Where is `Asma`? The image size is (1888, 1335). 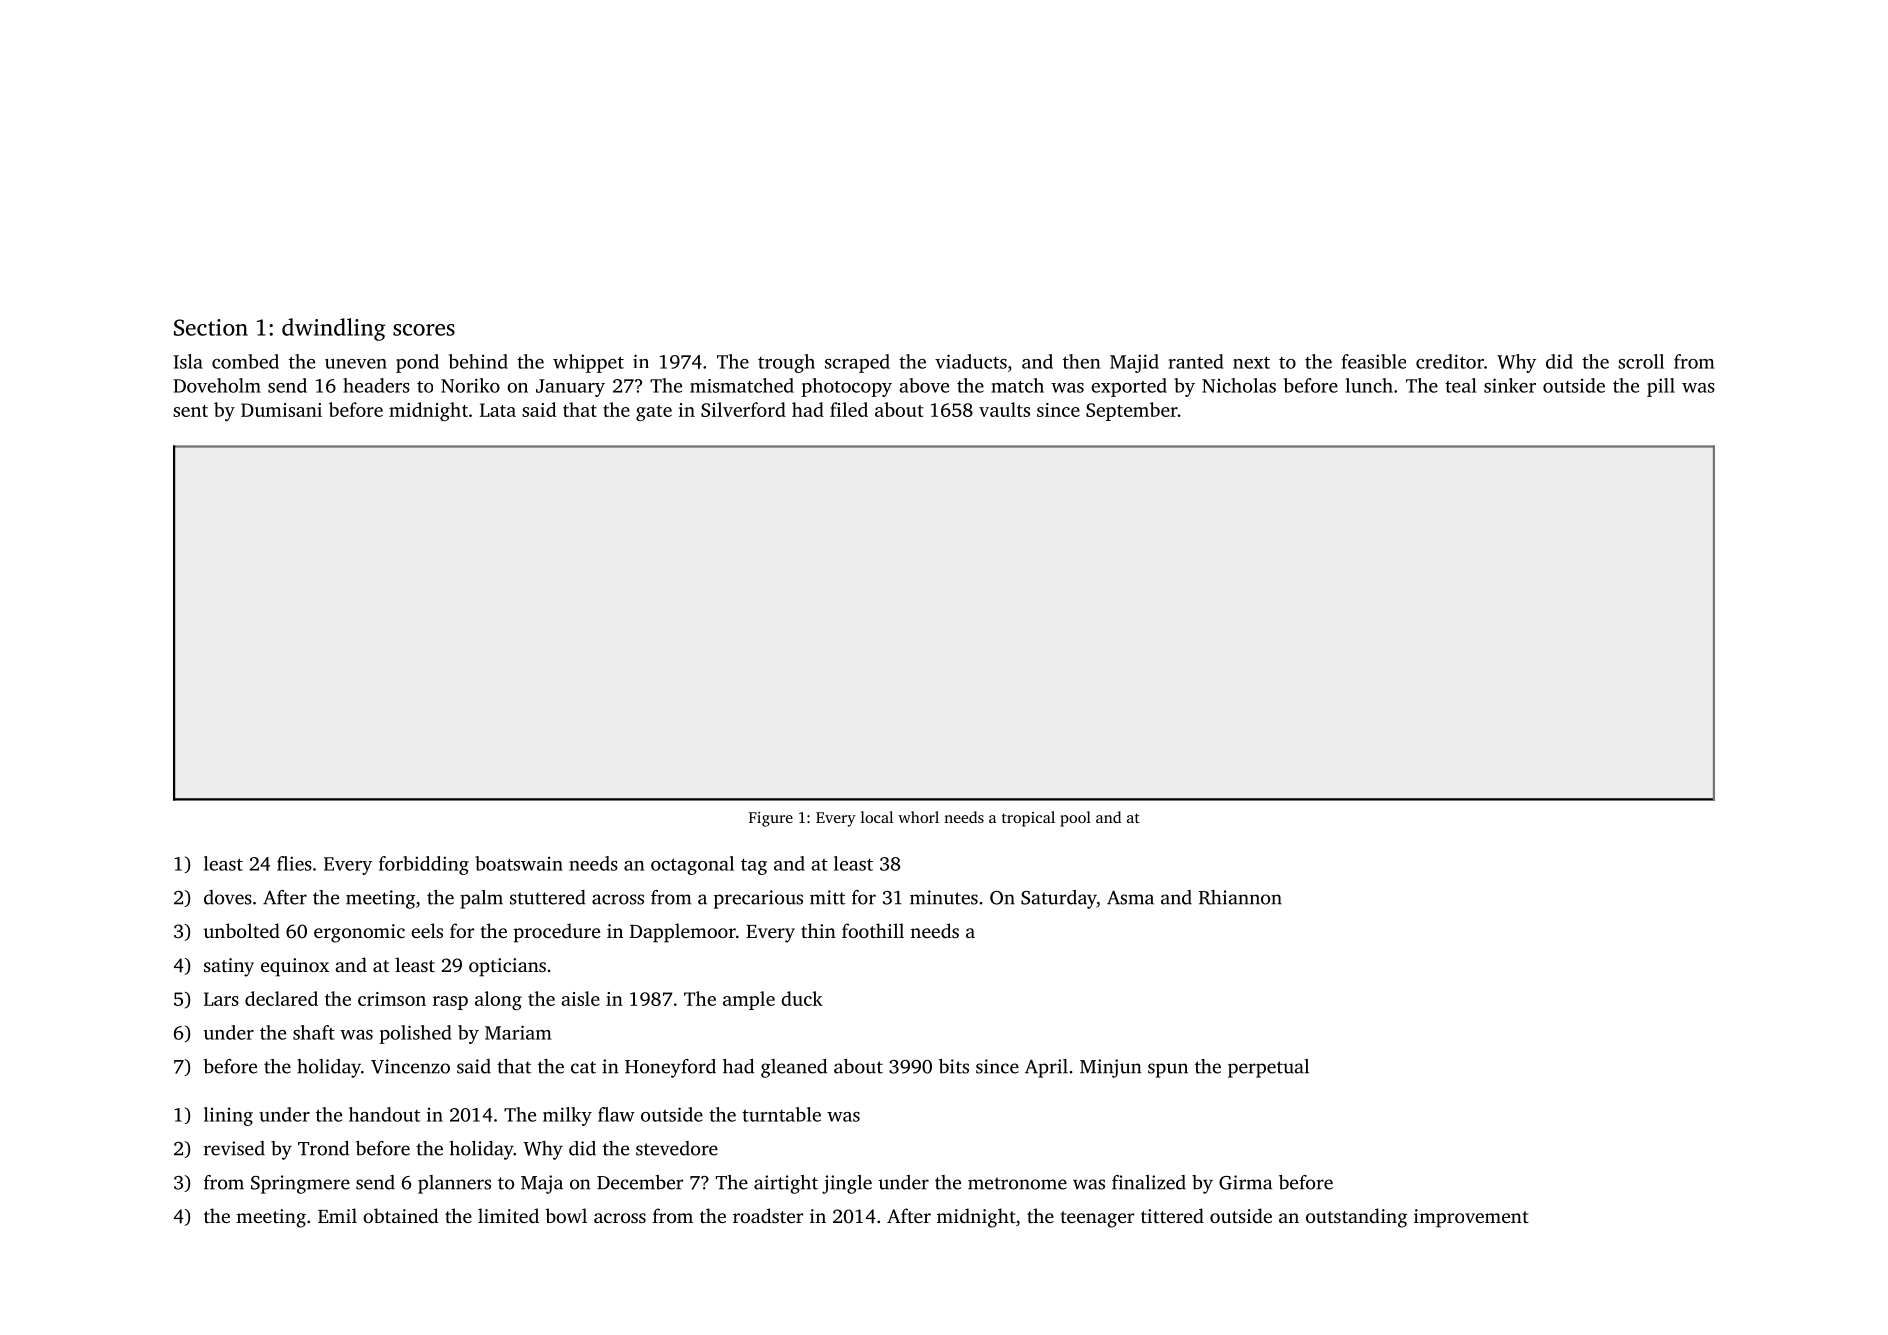
Asma is located at coordinates (1130, 898).
